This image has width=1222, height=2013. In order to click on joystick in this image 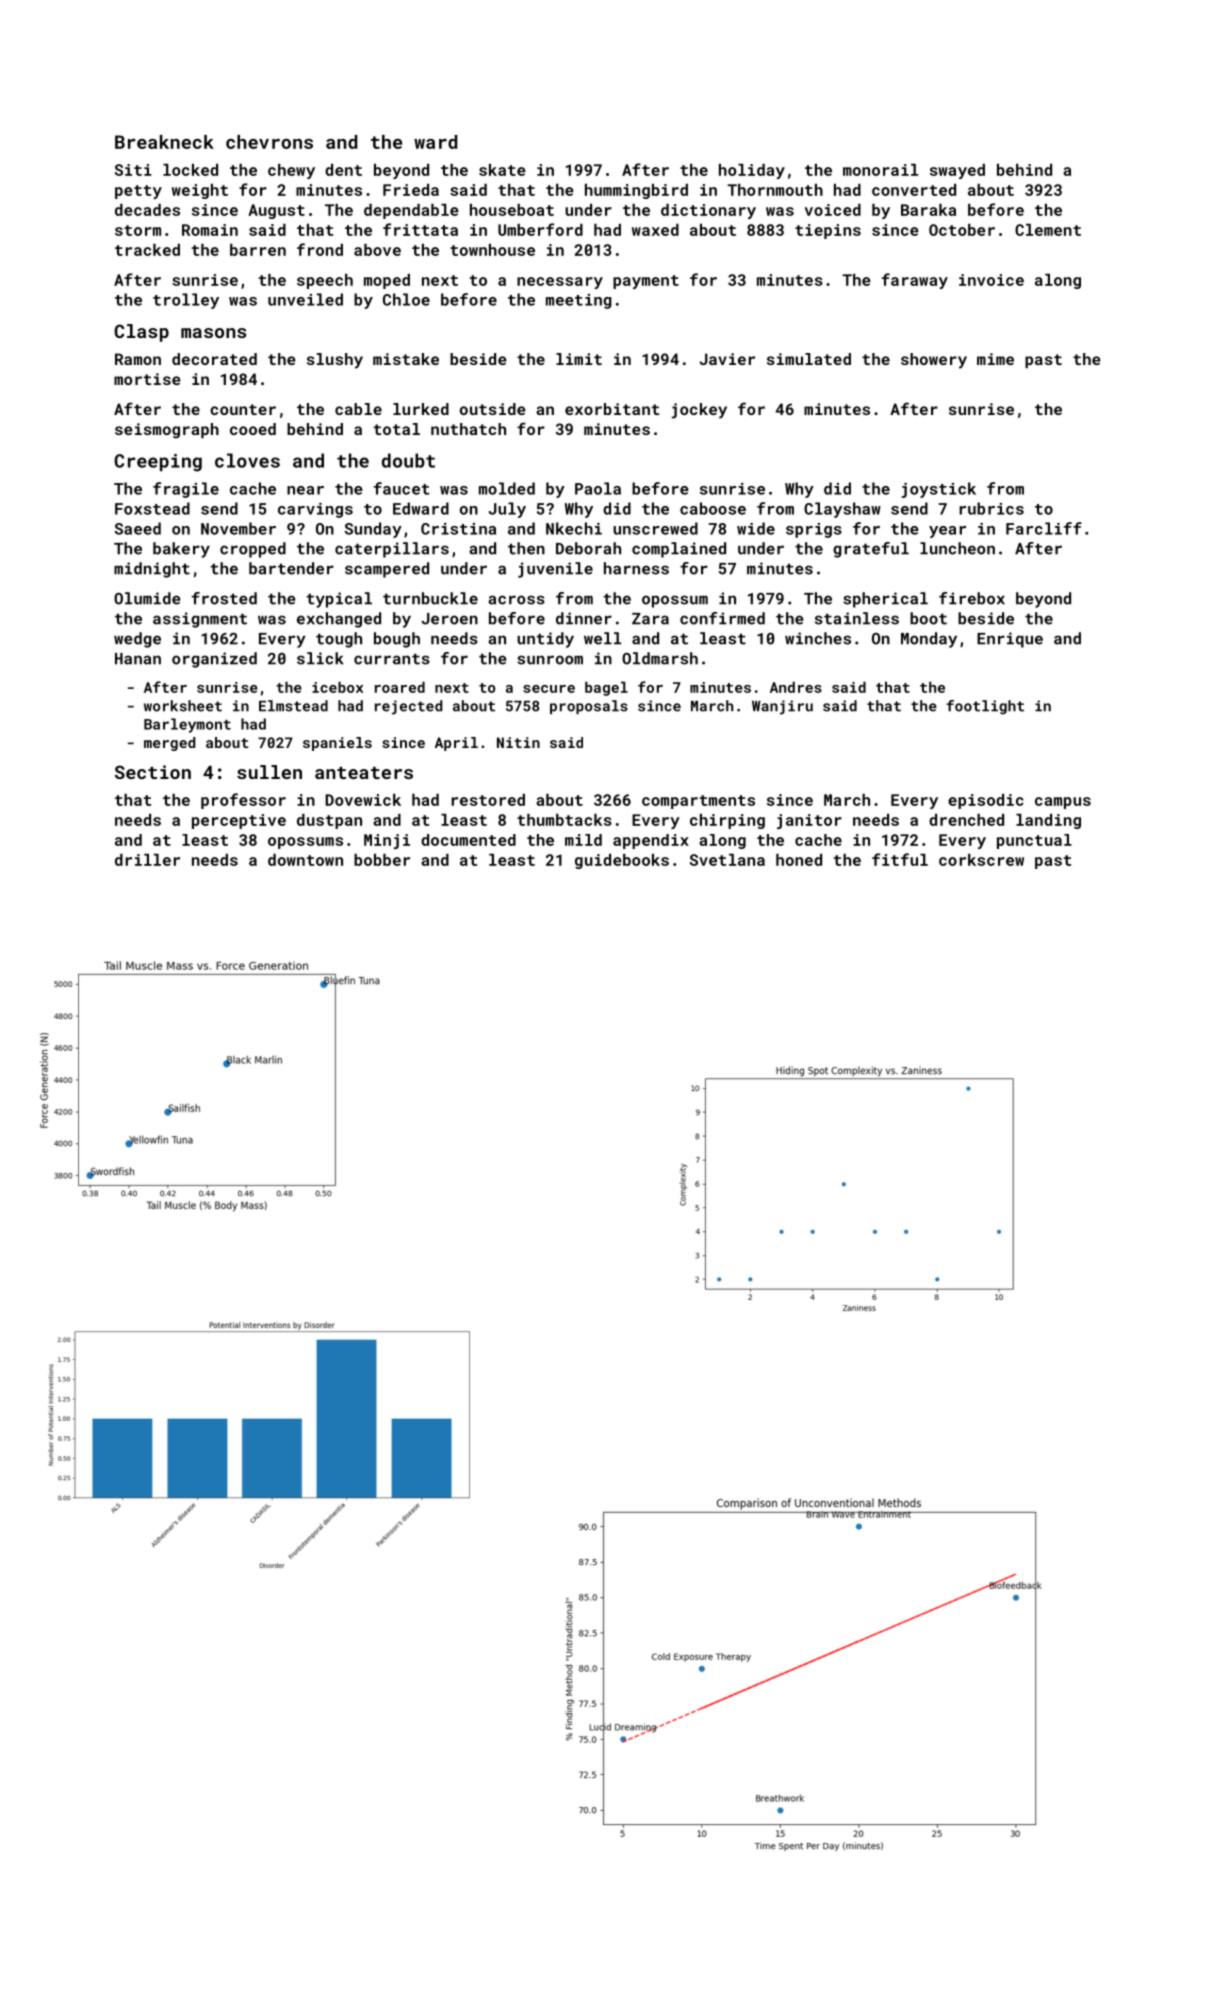, I will do `click(939, 490)`.
